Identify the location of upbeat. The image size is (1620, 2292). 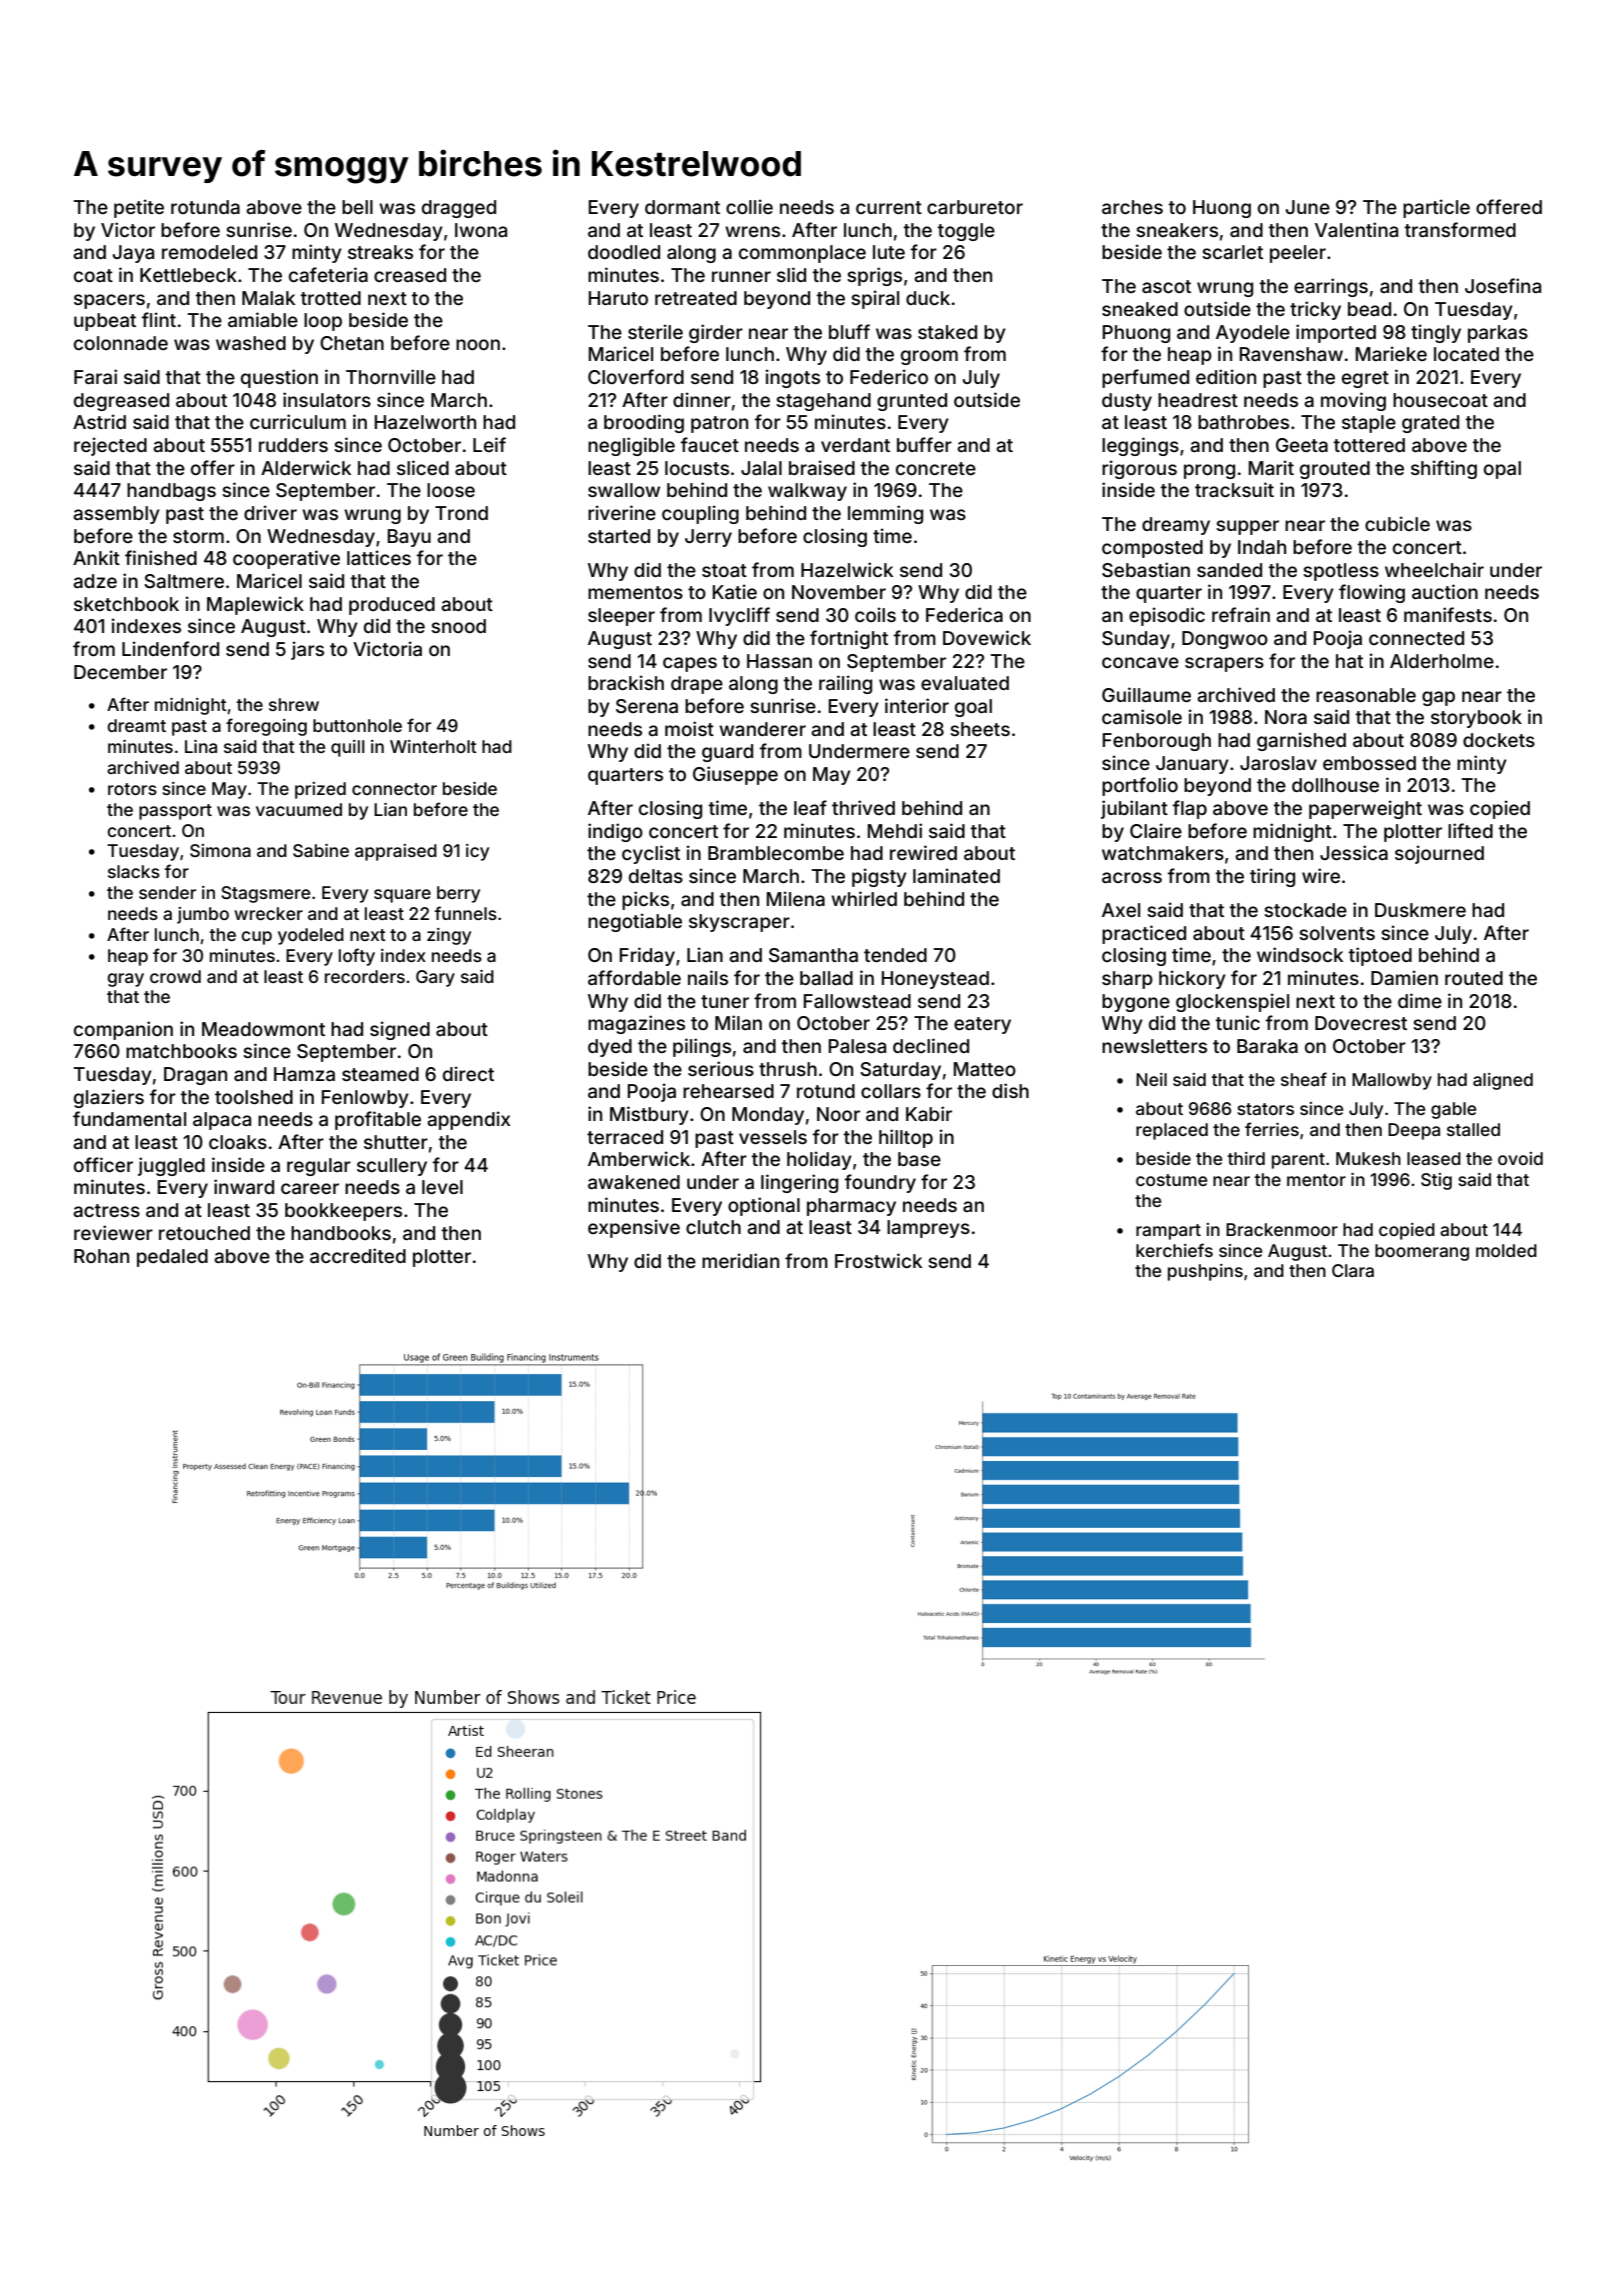
(105, 322).
